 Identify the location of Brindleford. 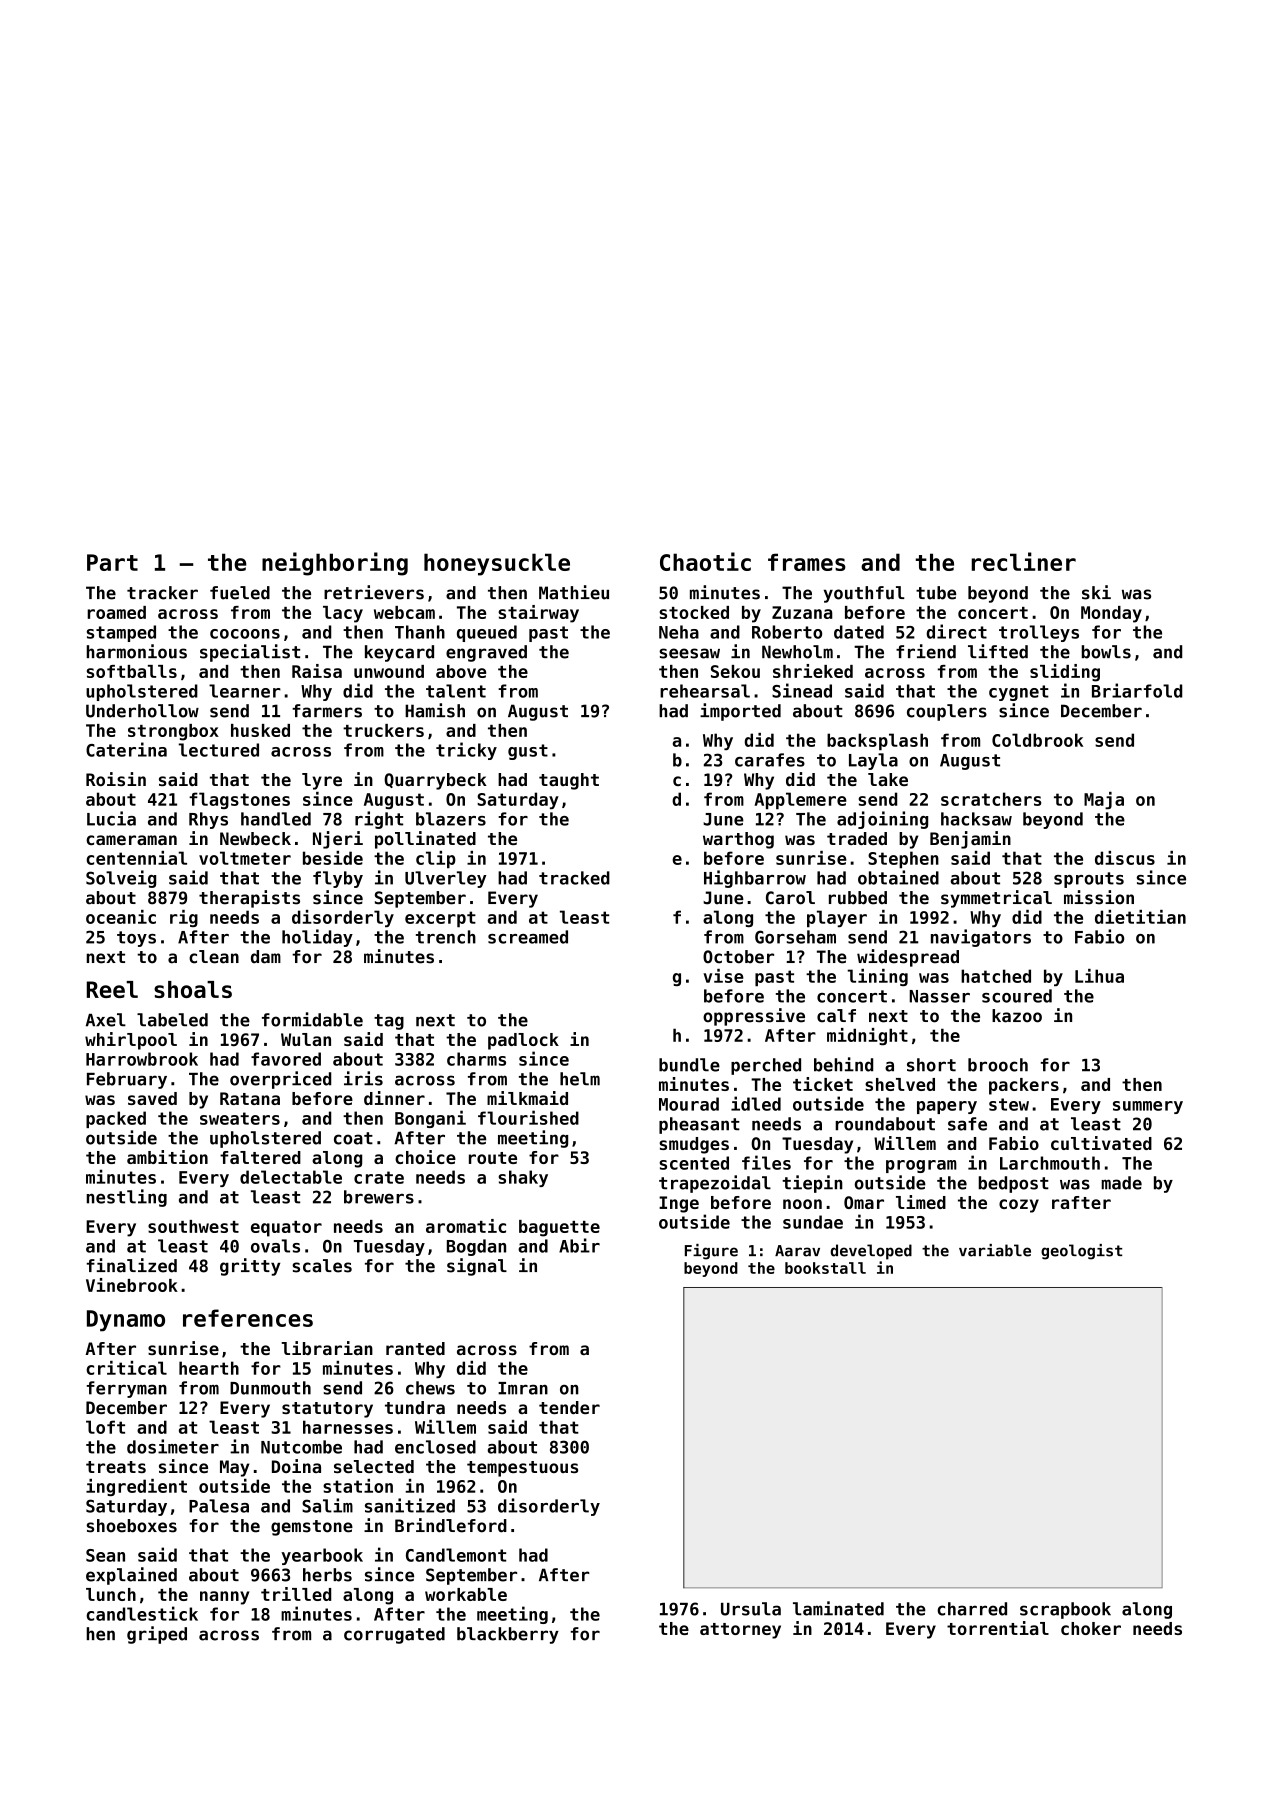
(451, 1525).
